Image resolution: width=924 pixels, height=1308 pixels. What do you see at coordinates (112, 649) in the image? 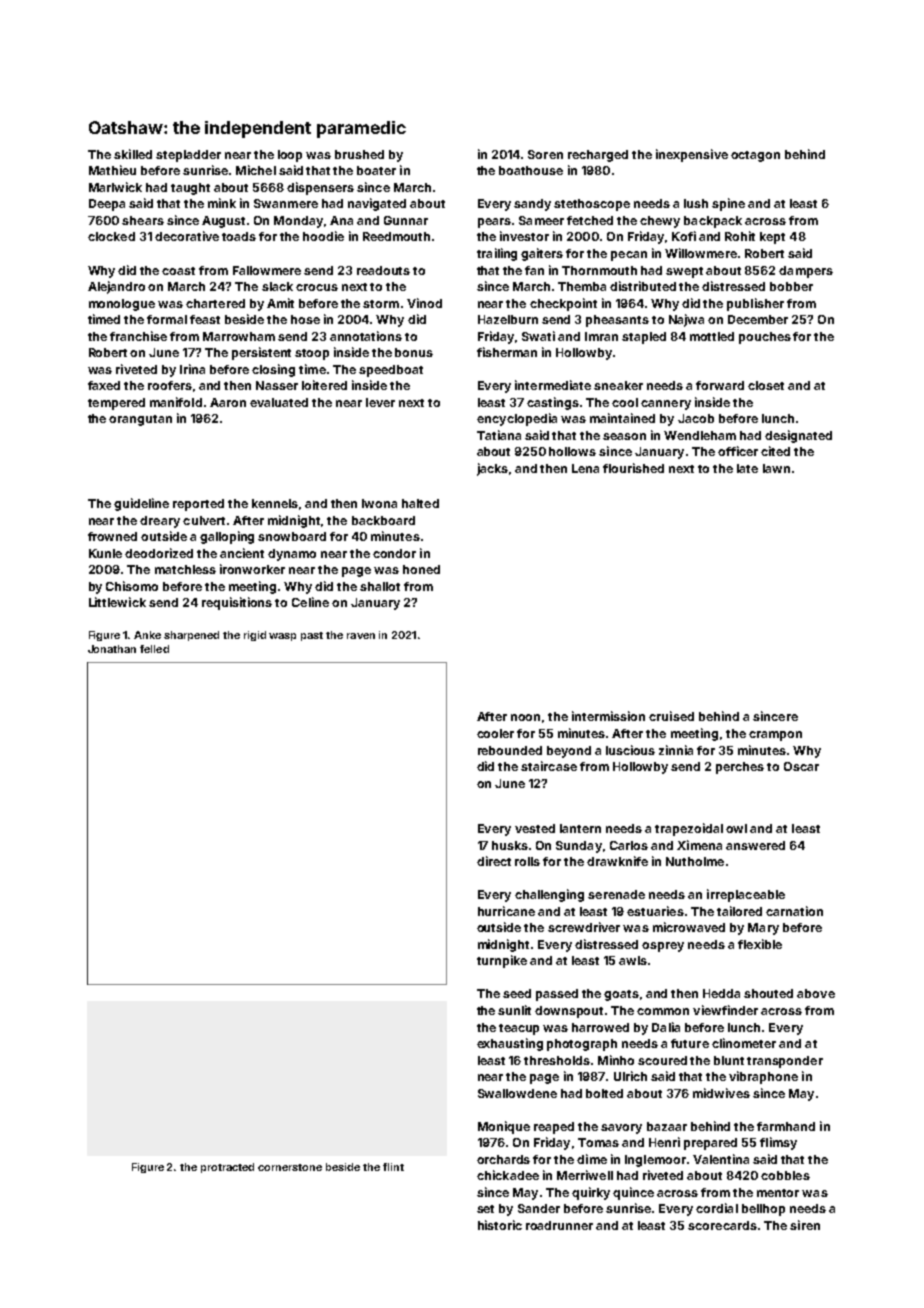
I see `Jonathan` at bounding box center [112, 649].
